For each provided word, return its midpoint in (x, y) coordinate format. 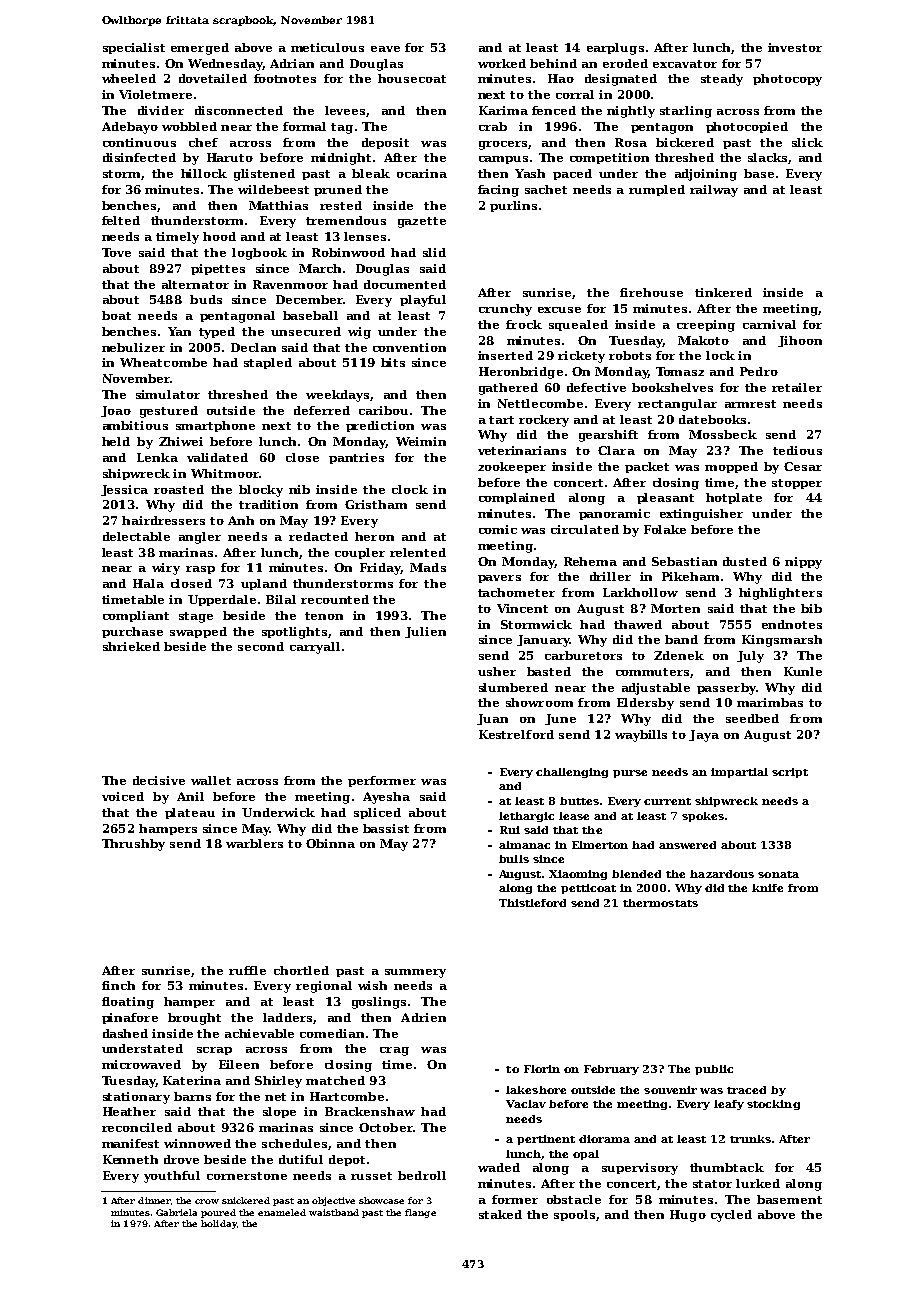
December (309, 299)
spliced (377, 813)
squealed (578, 325)
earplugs (615, 49)
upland (264, 584)
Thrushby (133, 845)
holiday (218, 1224)
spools (574, 1215)
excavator (685, 64)
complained (517, 498)
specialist (134, 48)
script (790, 773)
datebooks (712, 419)
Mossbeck (723, 434)
